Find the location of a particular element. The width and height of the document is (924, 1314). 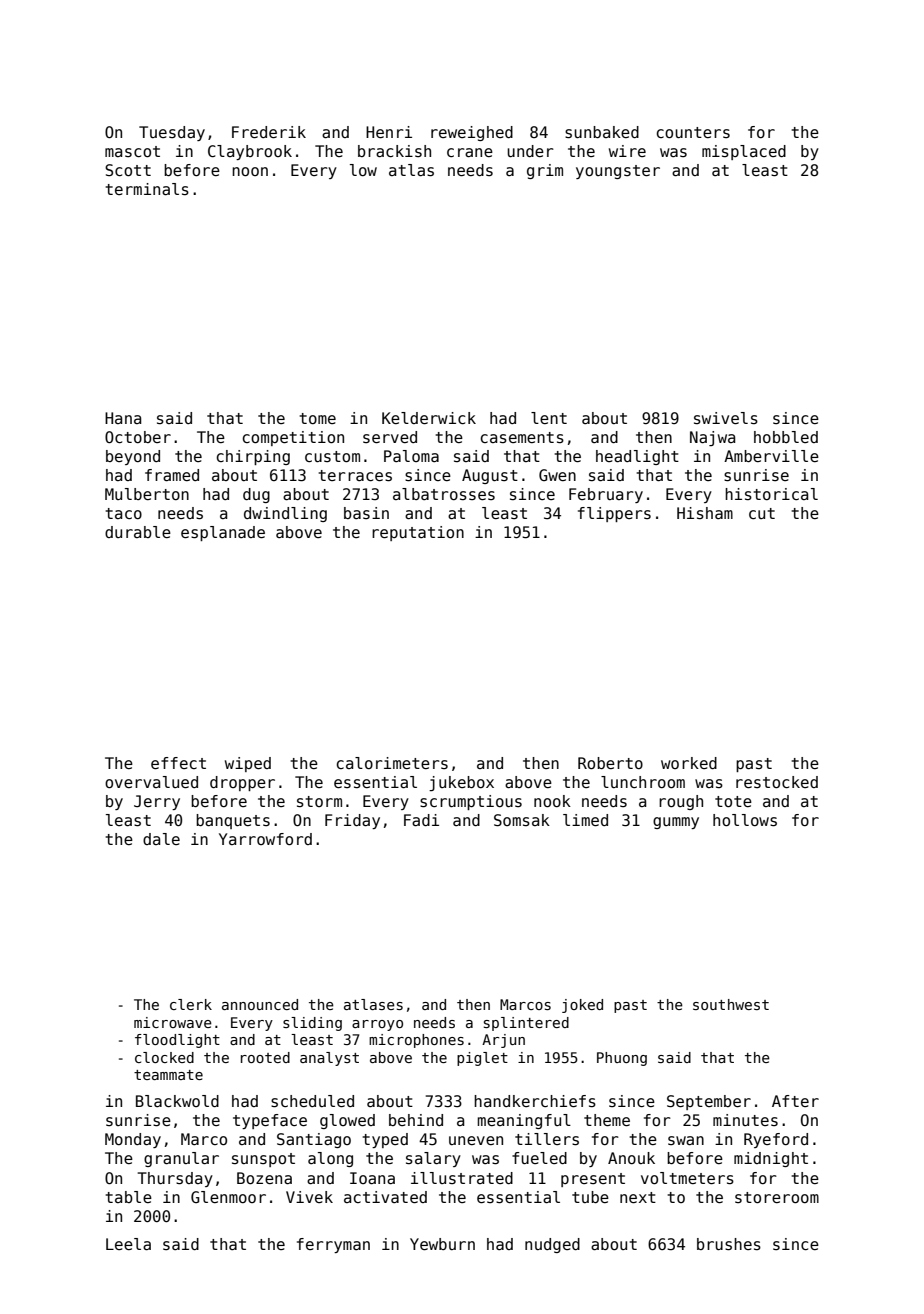

lent is located at coordinates (549, 418).
